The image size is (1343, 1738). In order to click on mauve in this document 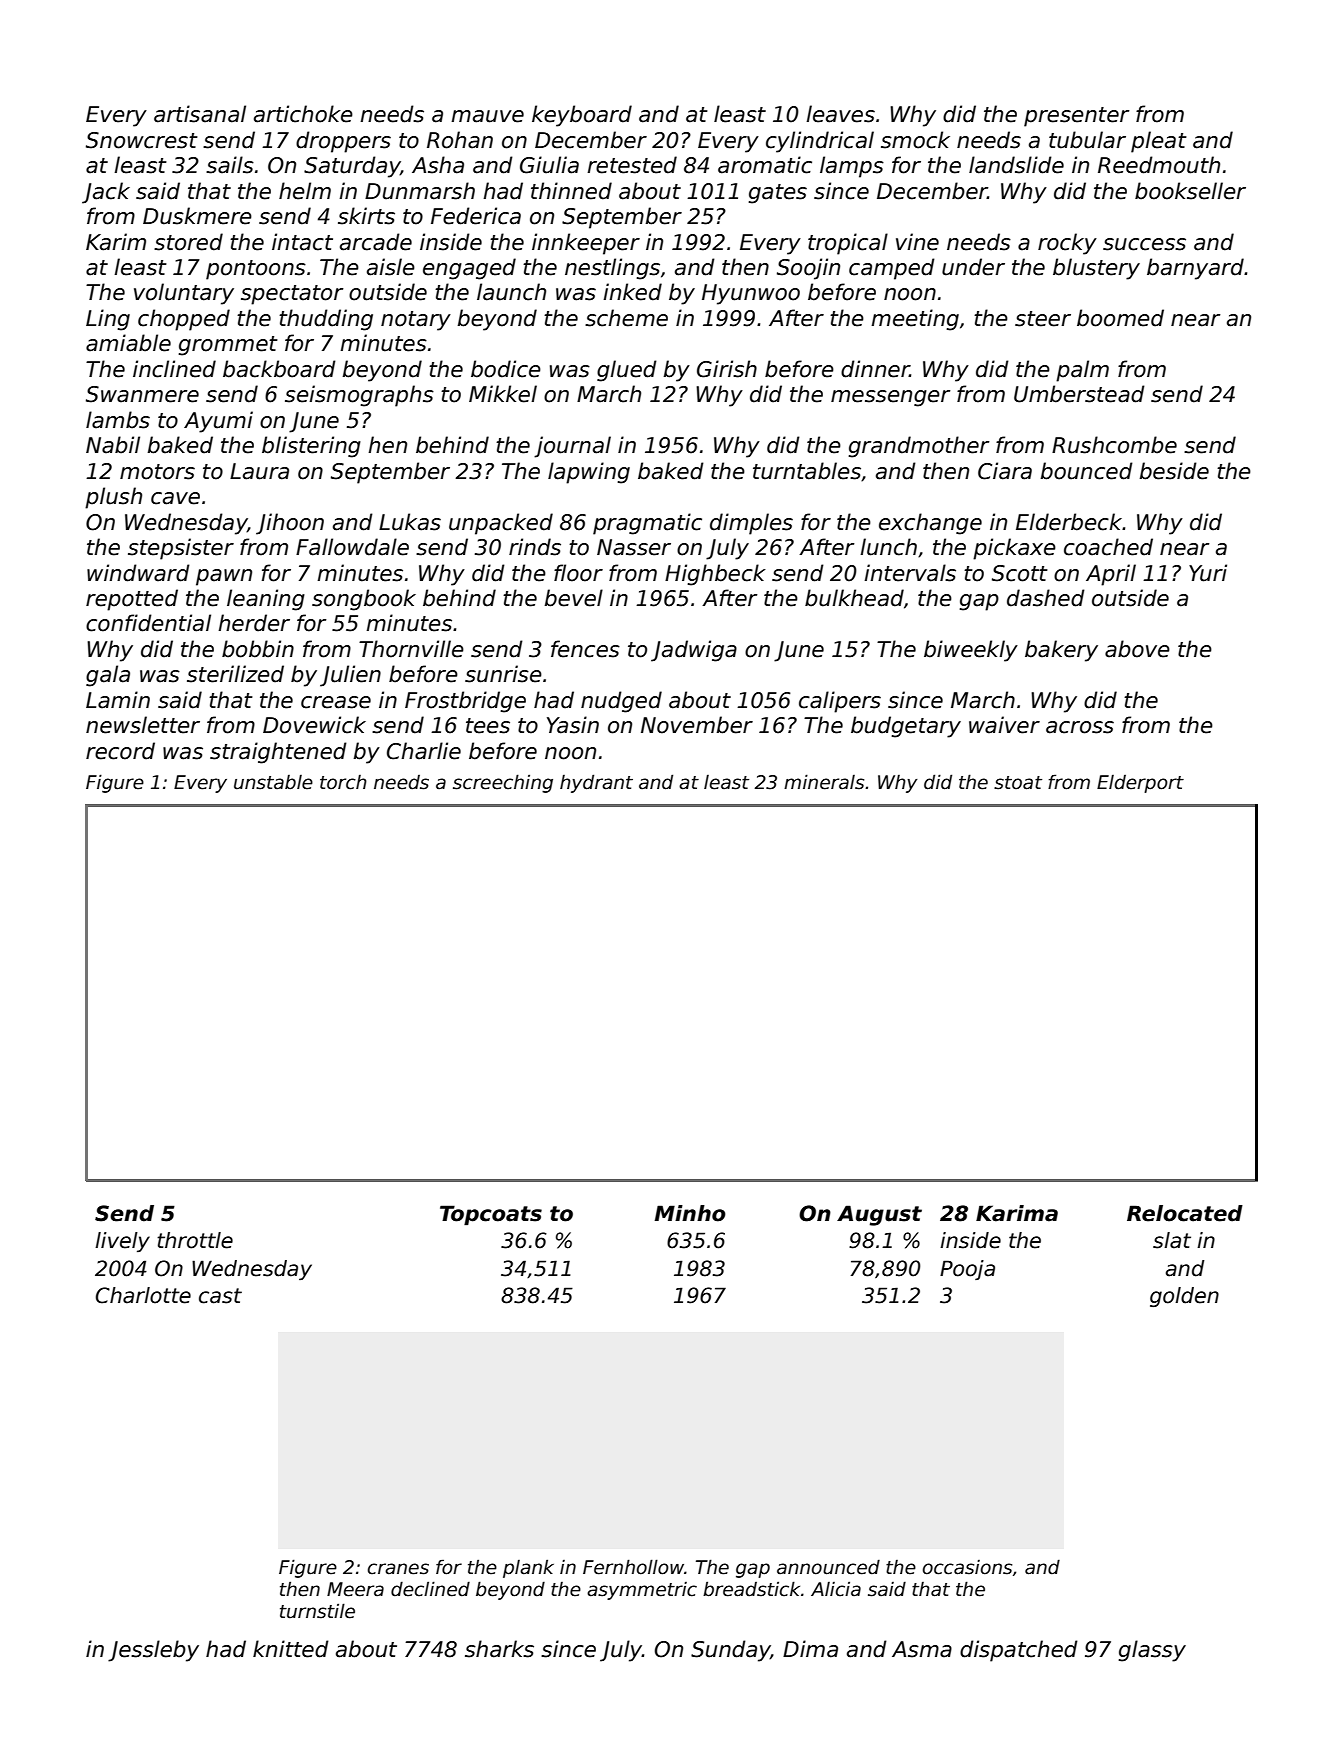, I will do `click(487, 116)`.
